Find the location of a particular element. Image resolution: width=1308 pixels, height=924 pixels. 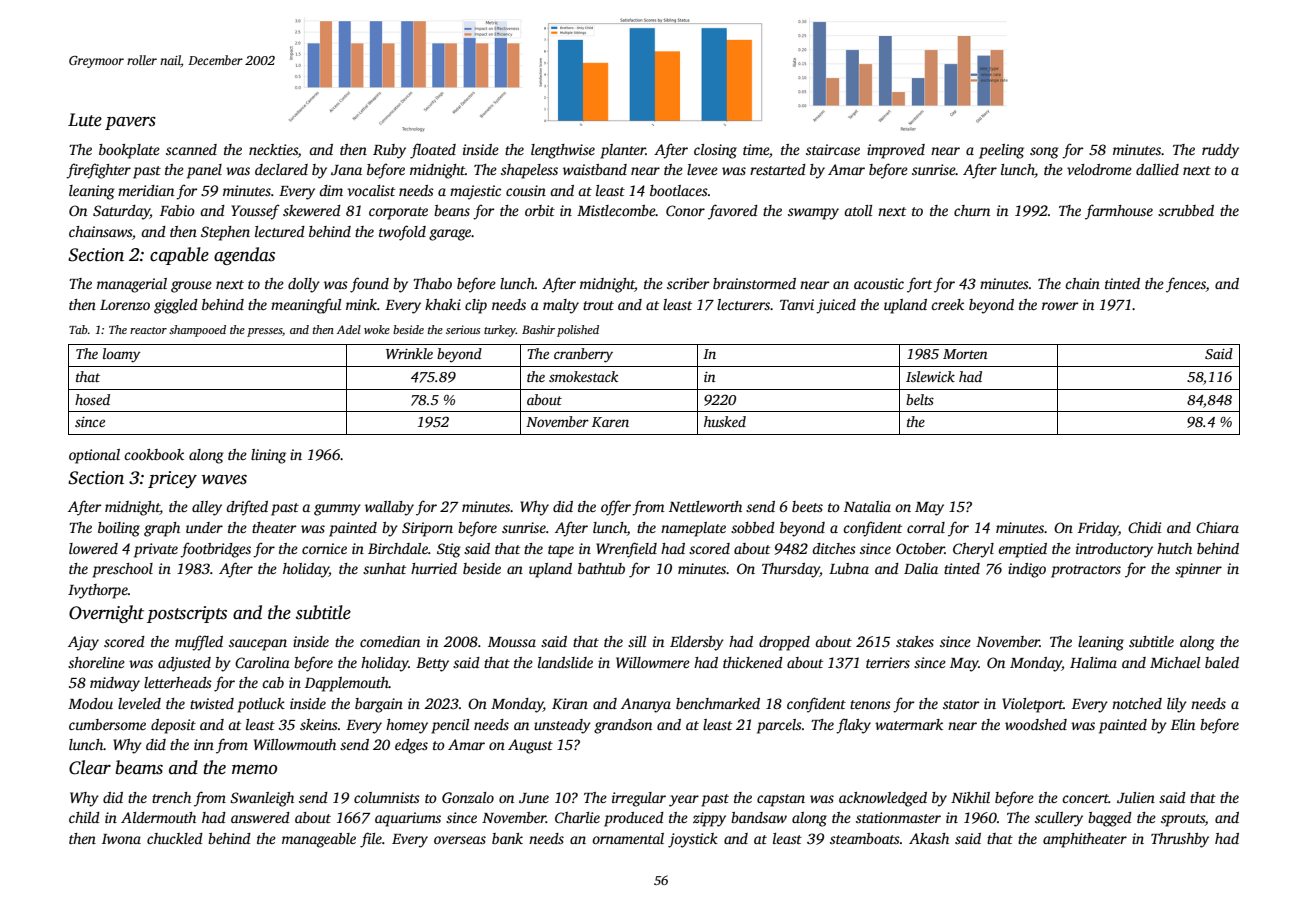

mink is located at coordinates (361, 304).
